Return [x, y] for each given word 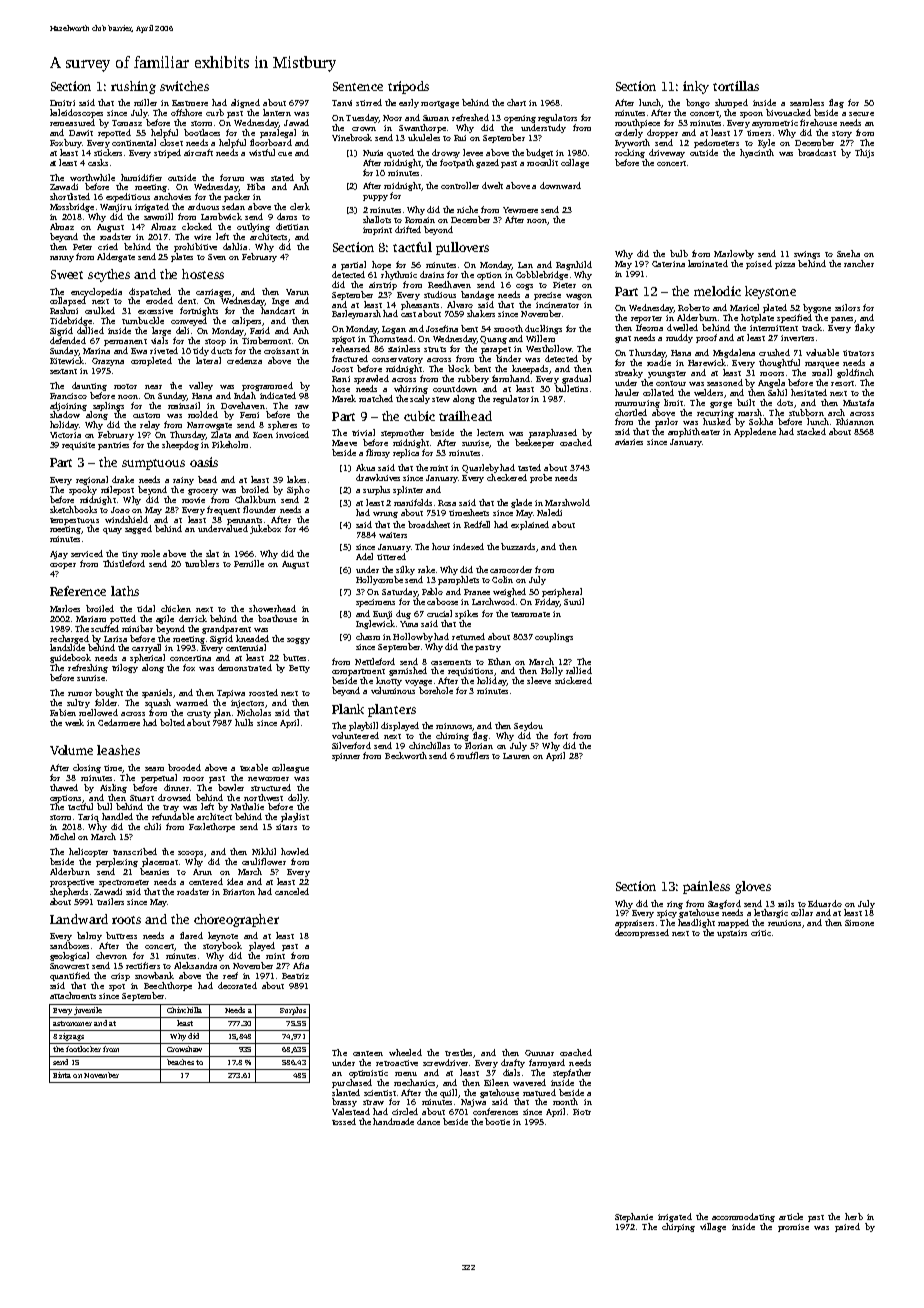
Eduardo [825, 903]
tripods [408, 87]
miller [145, 102]
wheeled [405, 1052]
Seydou [528, 726]
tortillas [736, 86]
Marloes [65, 608]
